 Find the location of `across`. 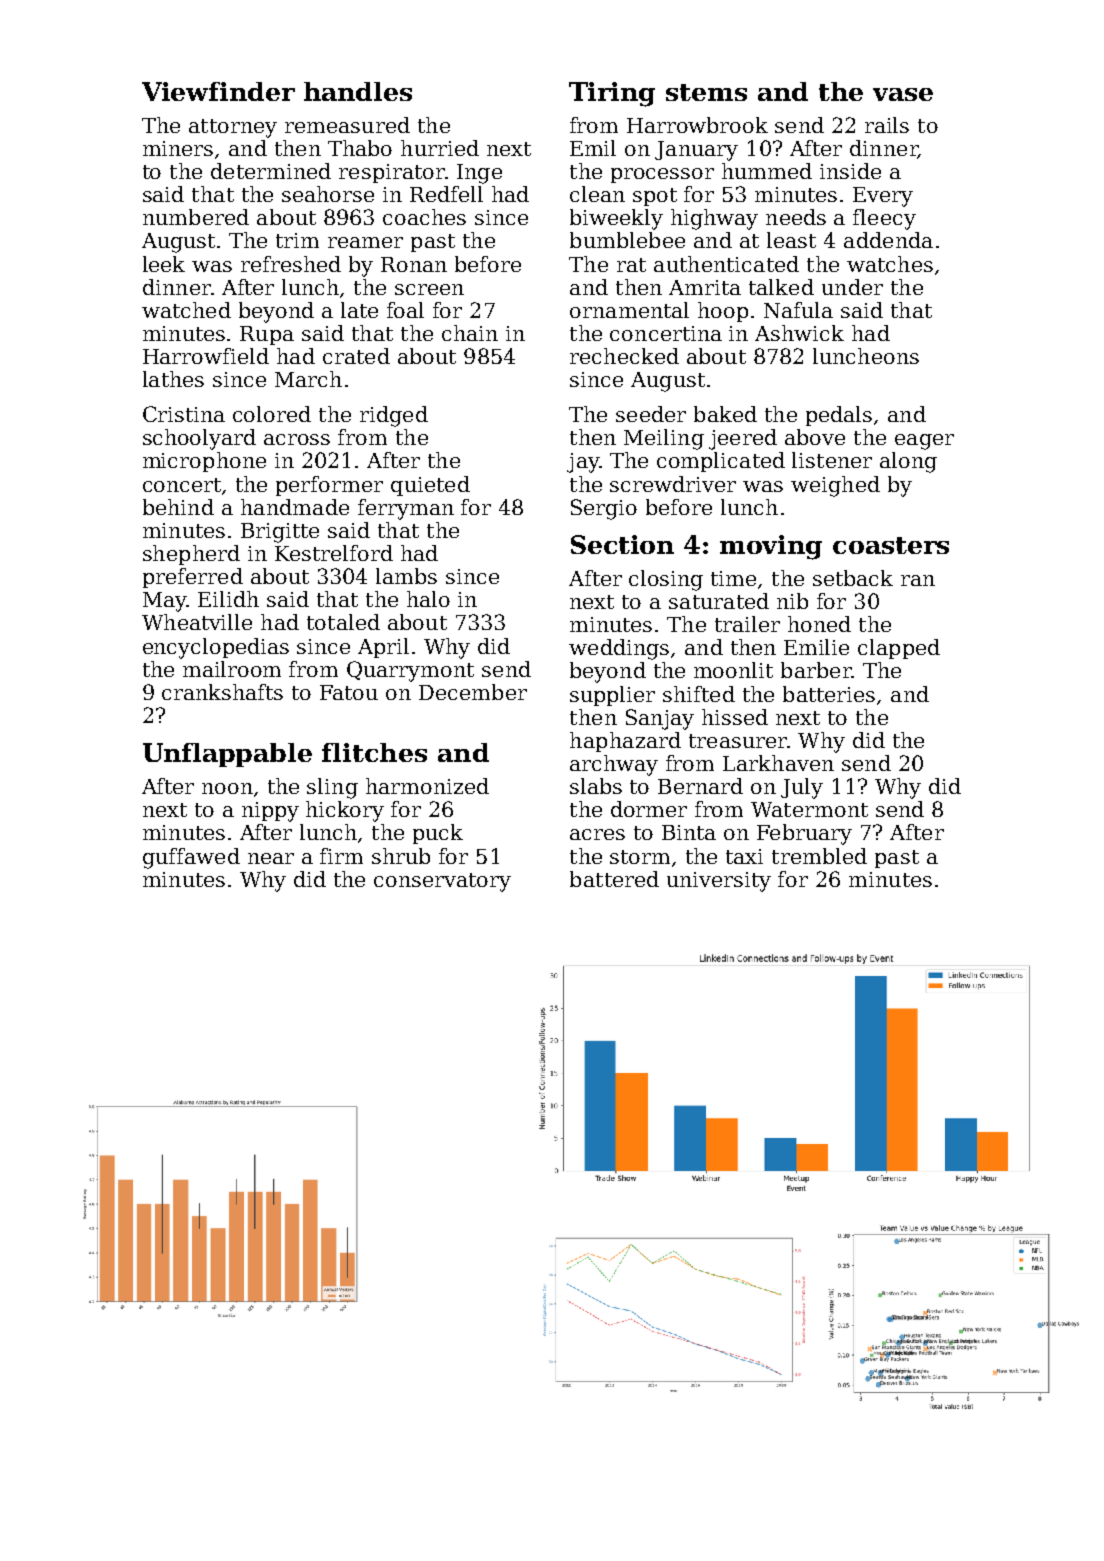

across is located at coordinates (297, 439).
